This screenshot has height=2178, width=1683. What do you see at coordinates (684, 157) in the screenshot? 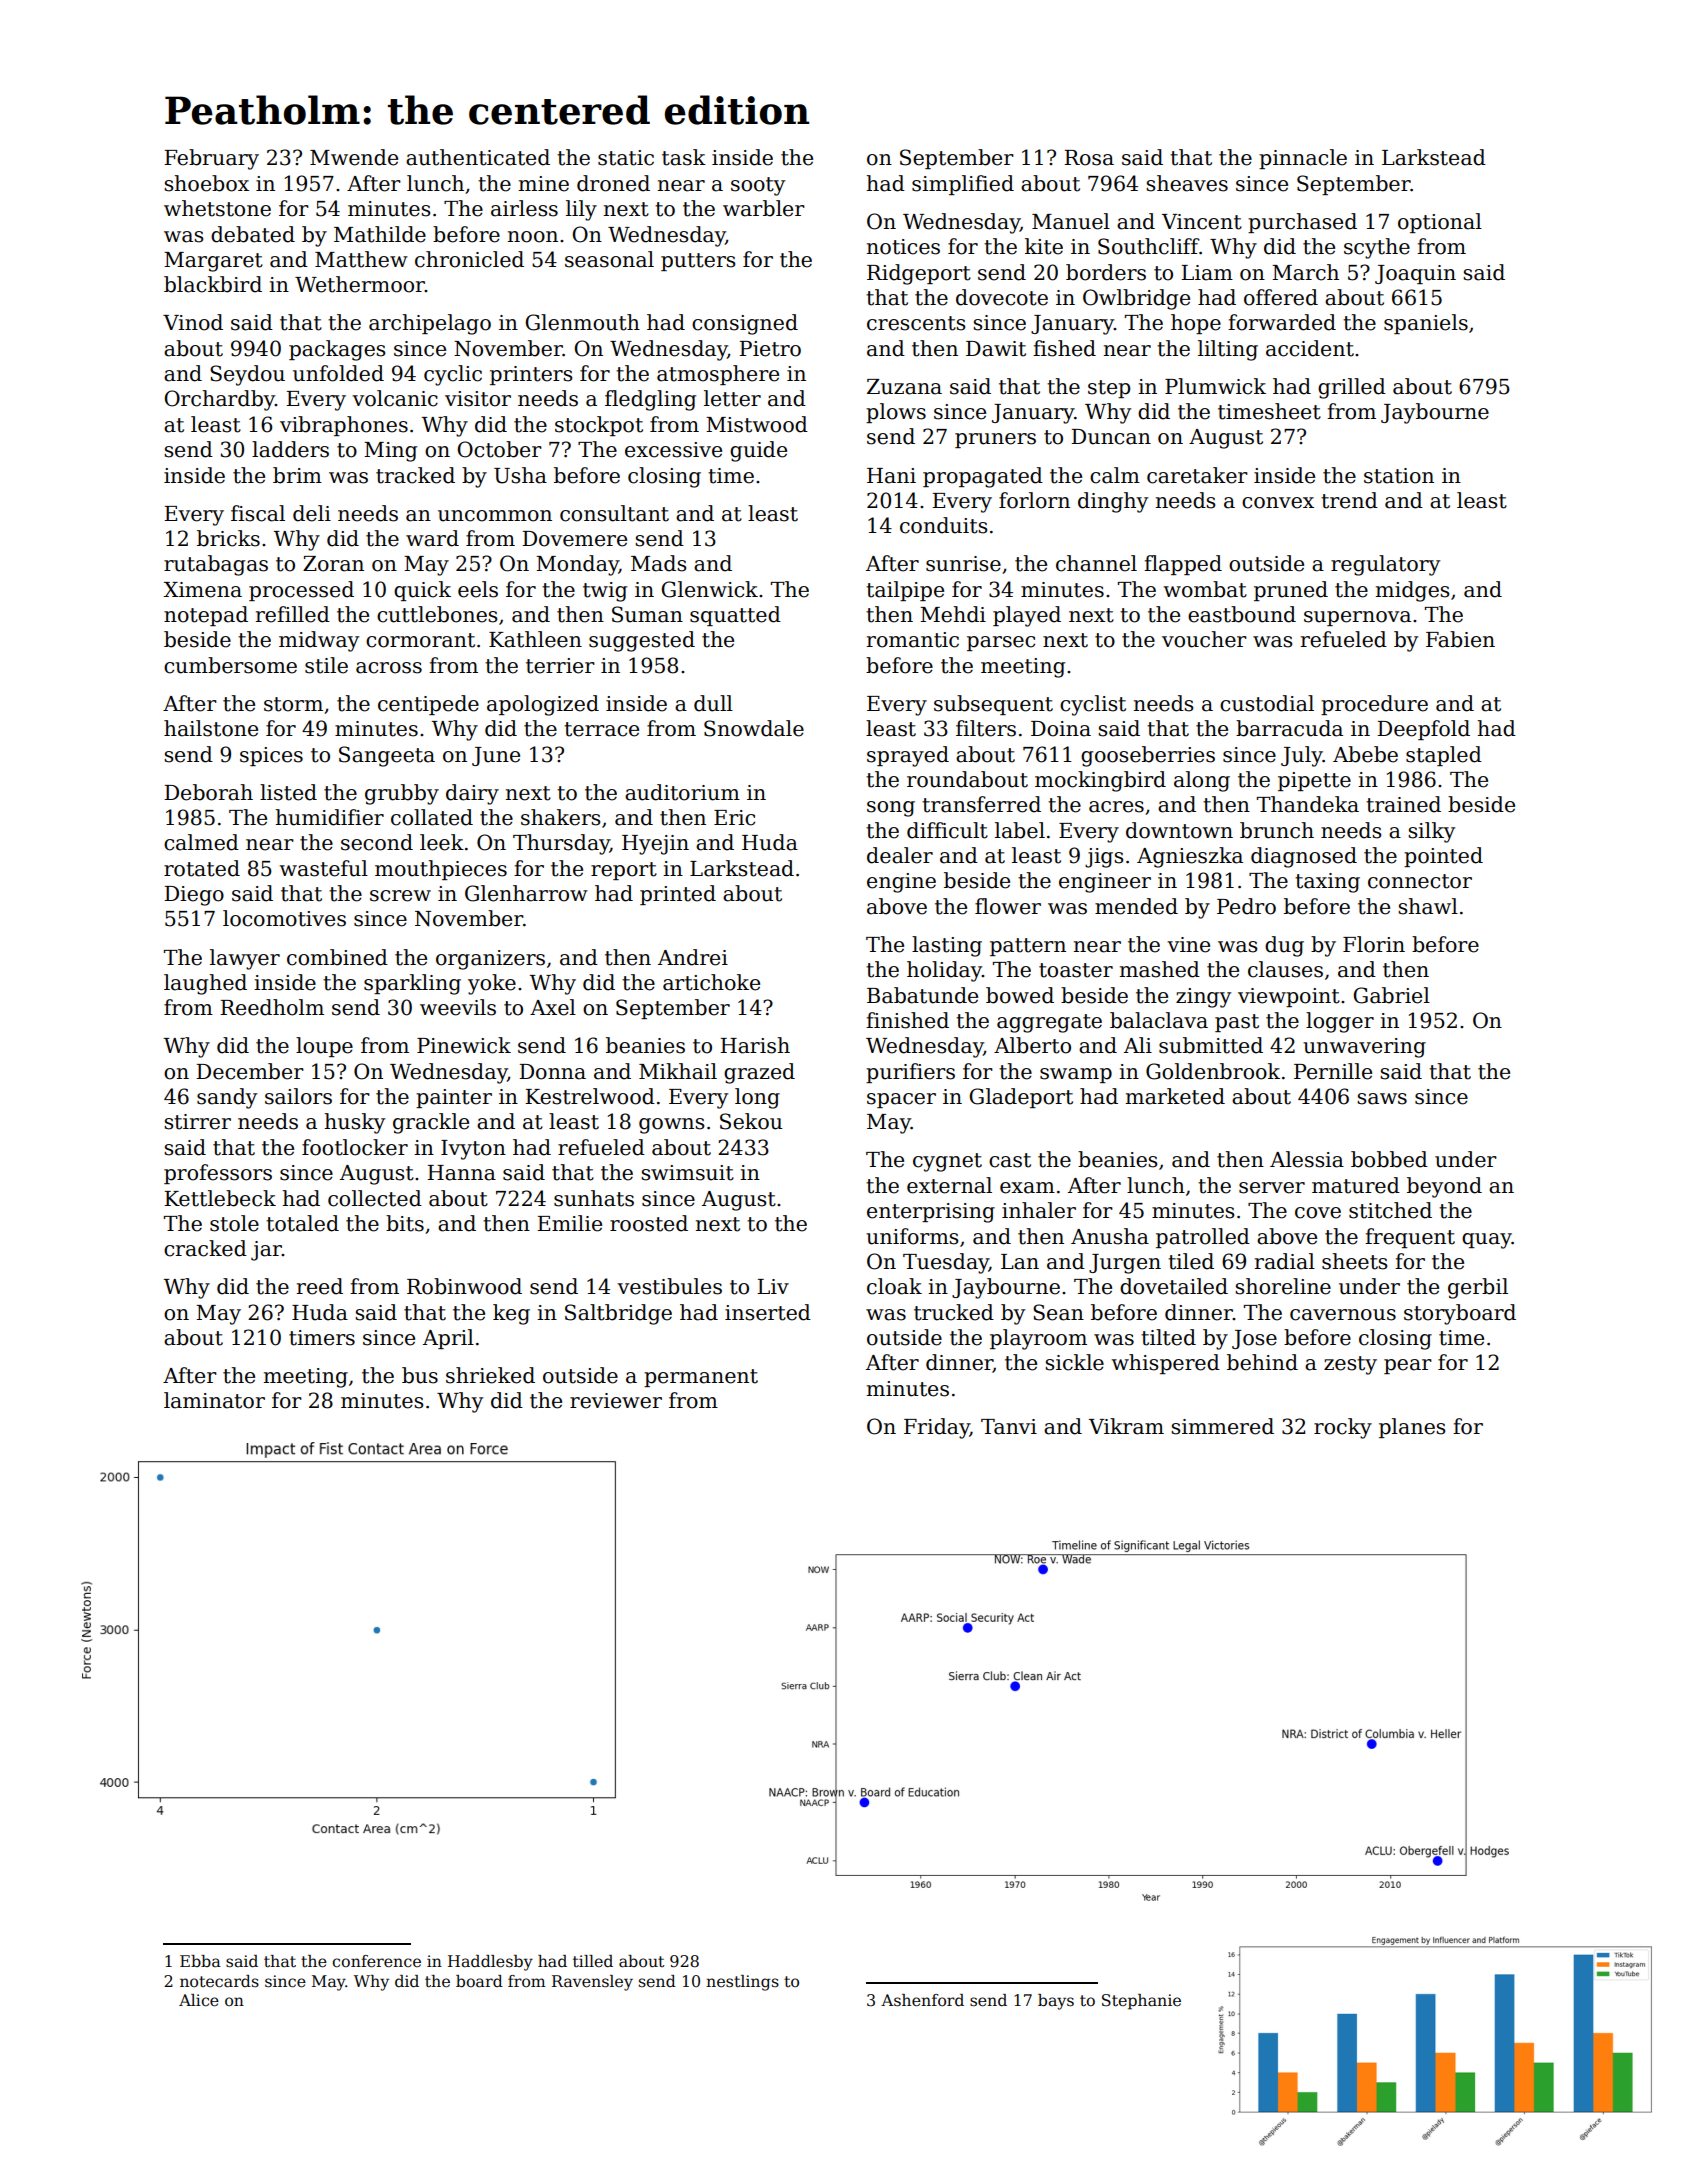
I see `task` at bounding box center [684, 157].
